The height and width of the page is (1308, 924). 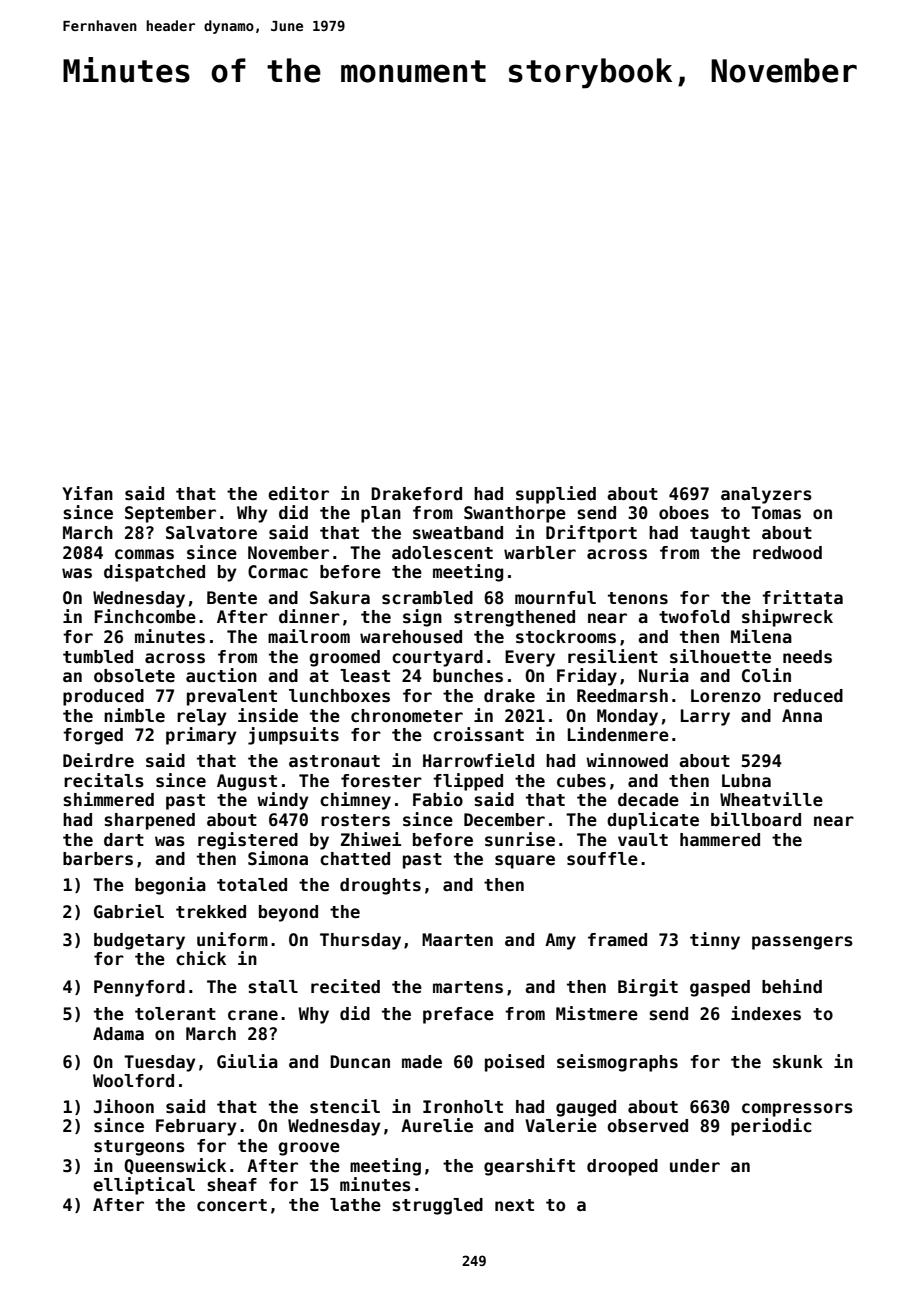 What do you see at coordinates (802, 597) in the page?
I see `frittata` at bounding box center [802, 597].
